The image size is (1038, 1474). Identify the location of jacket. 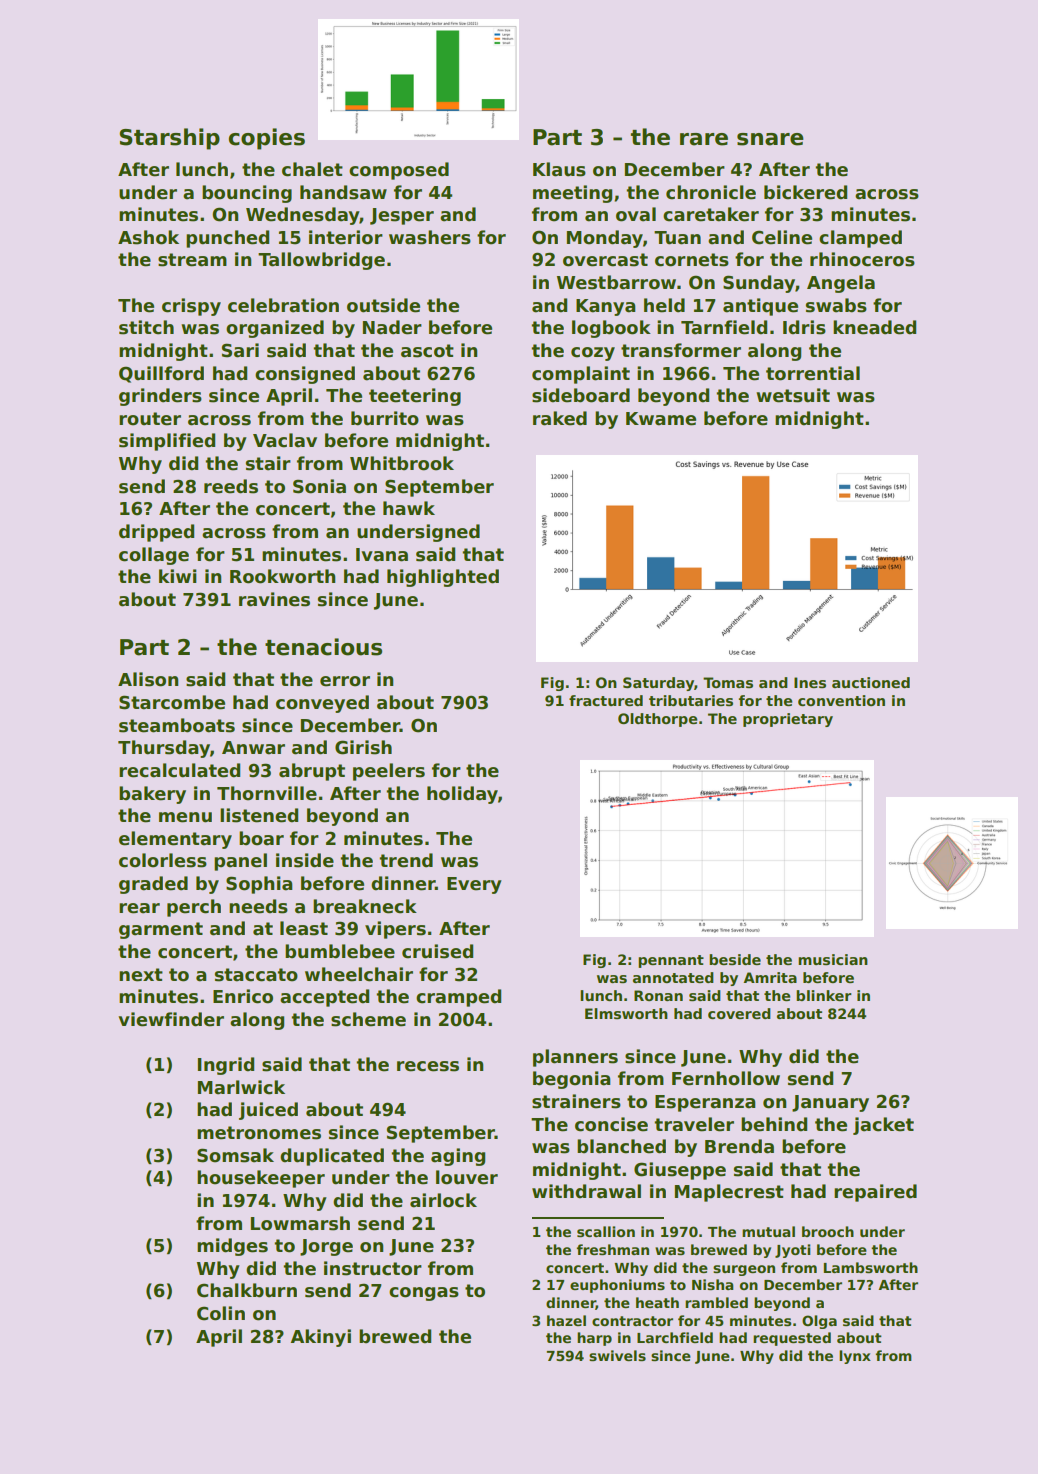
(883, 1126).
